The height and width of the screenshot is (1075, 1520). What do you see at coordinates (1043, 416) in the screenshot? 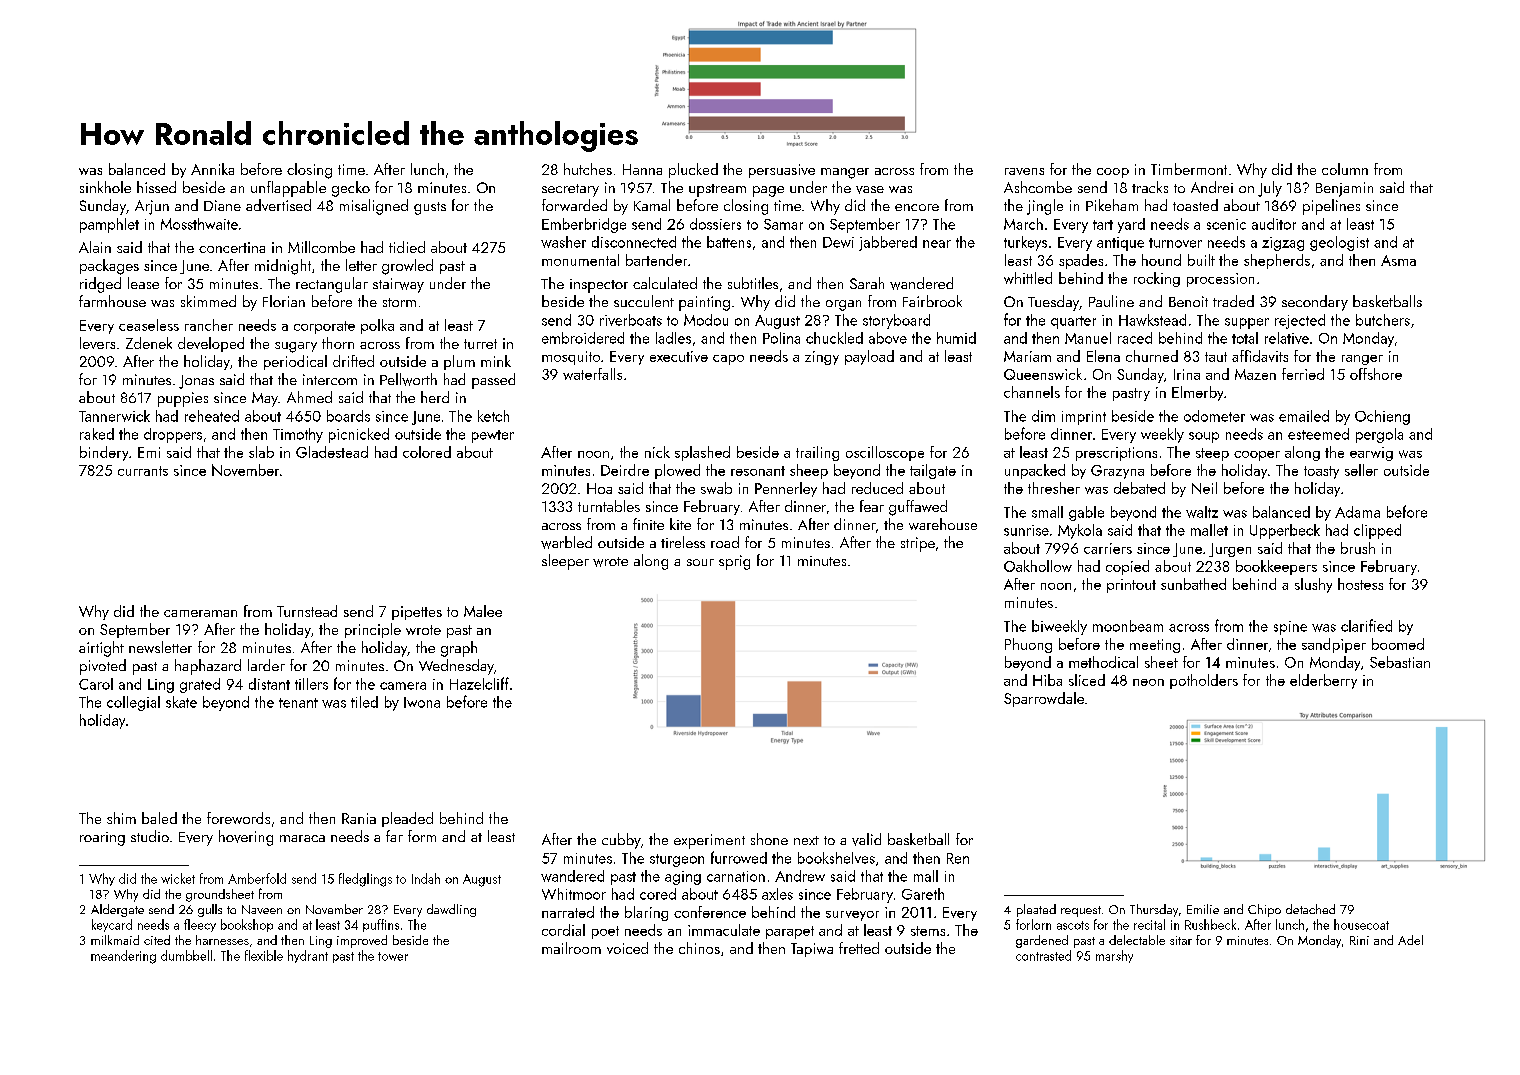
I see `dim` at bounding box center [1043, 416].
